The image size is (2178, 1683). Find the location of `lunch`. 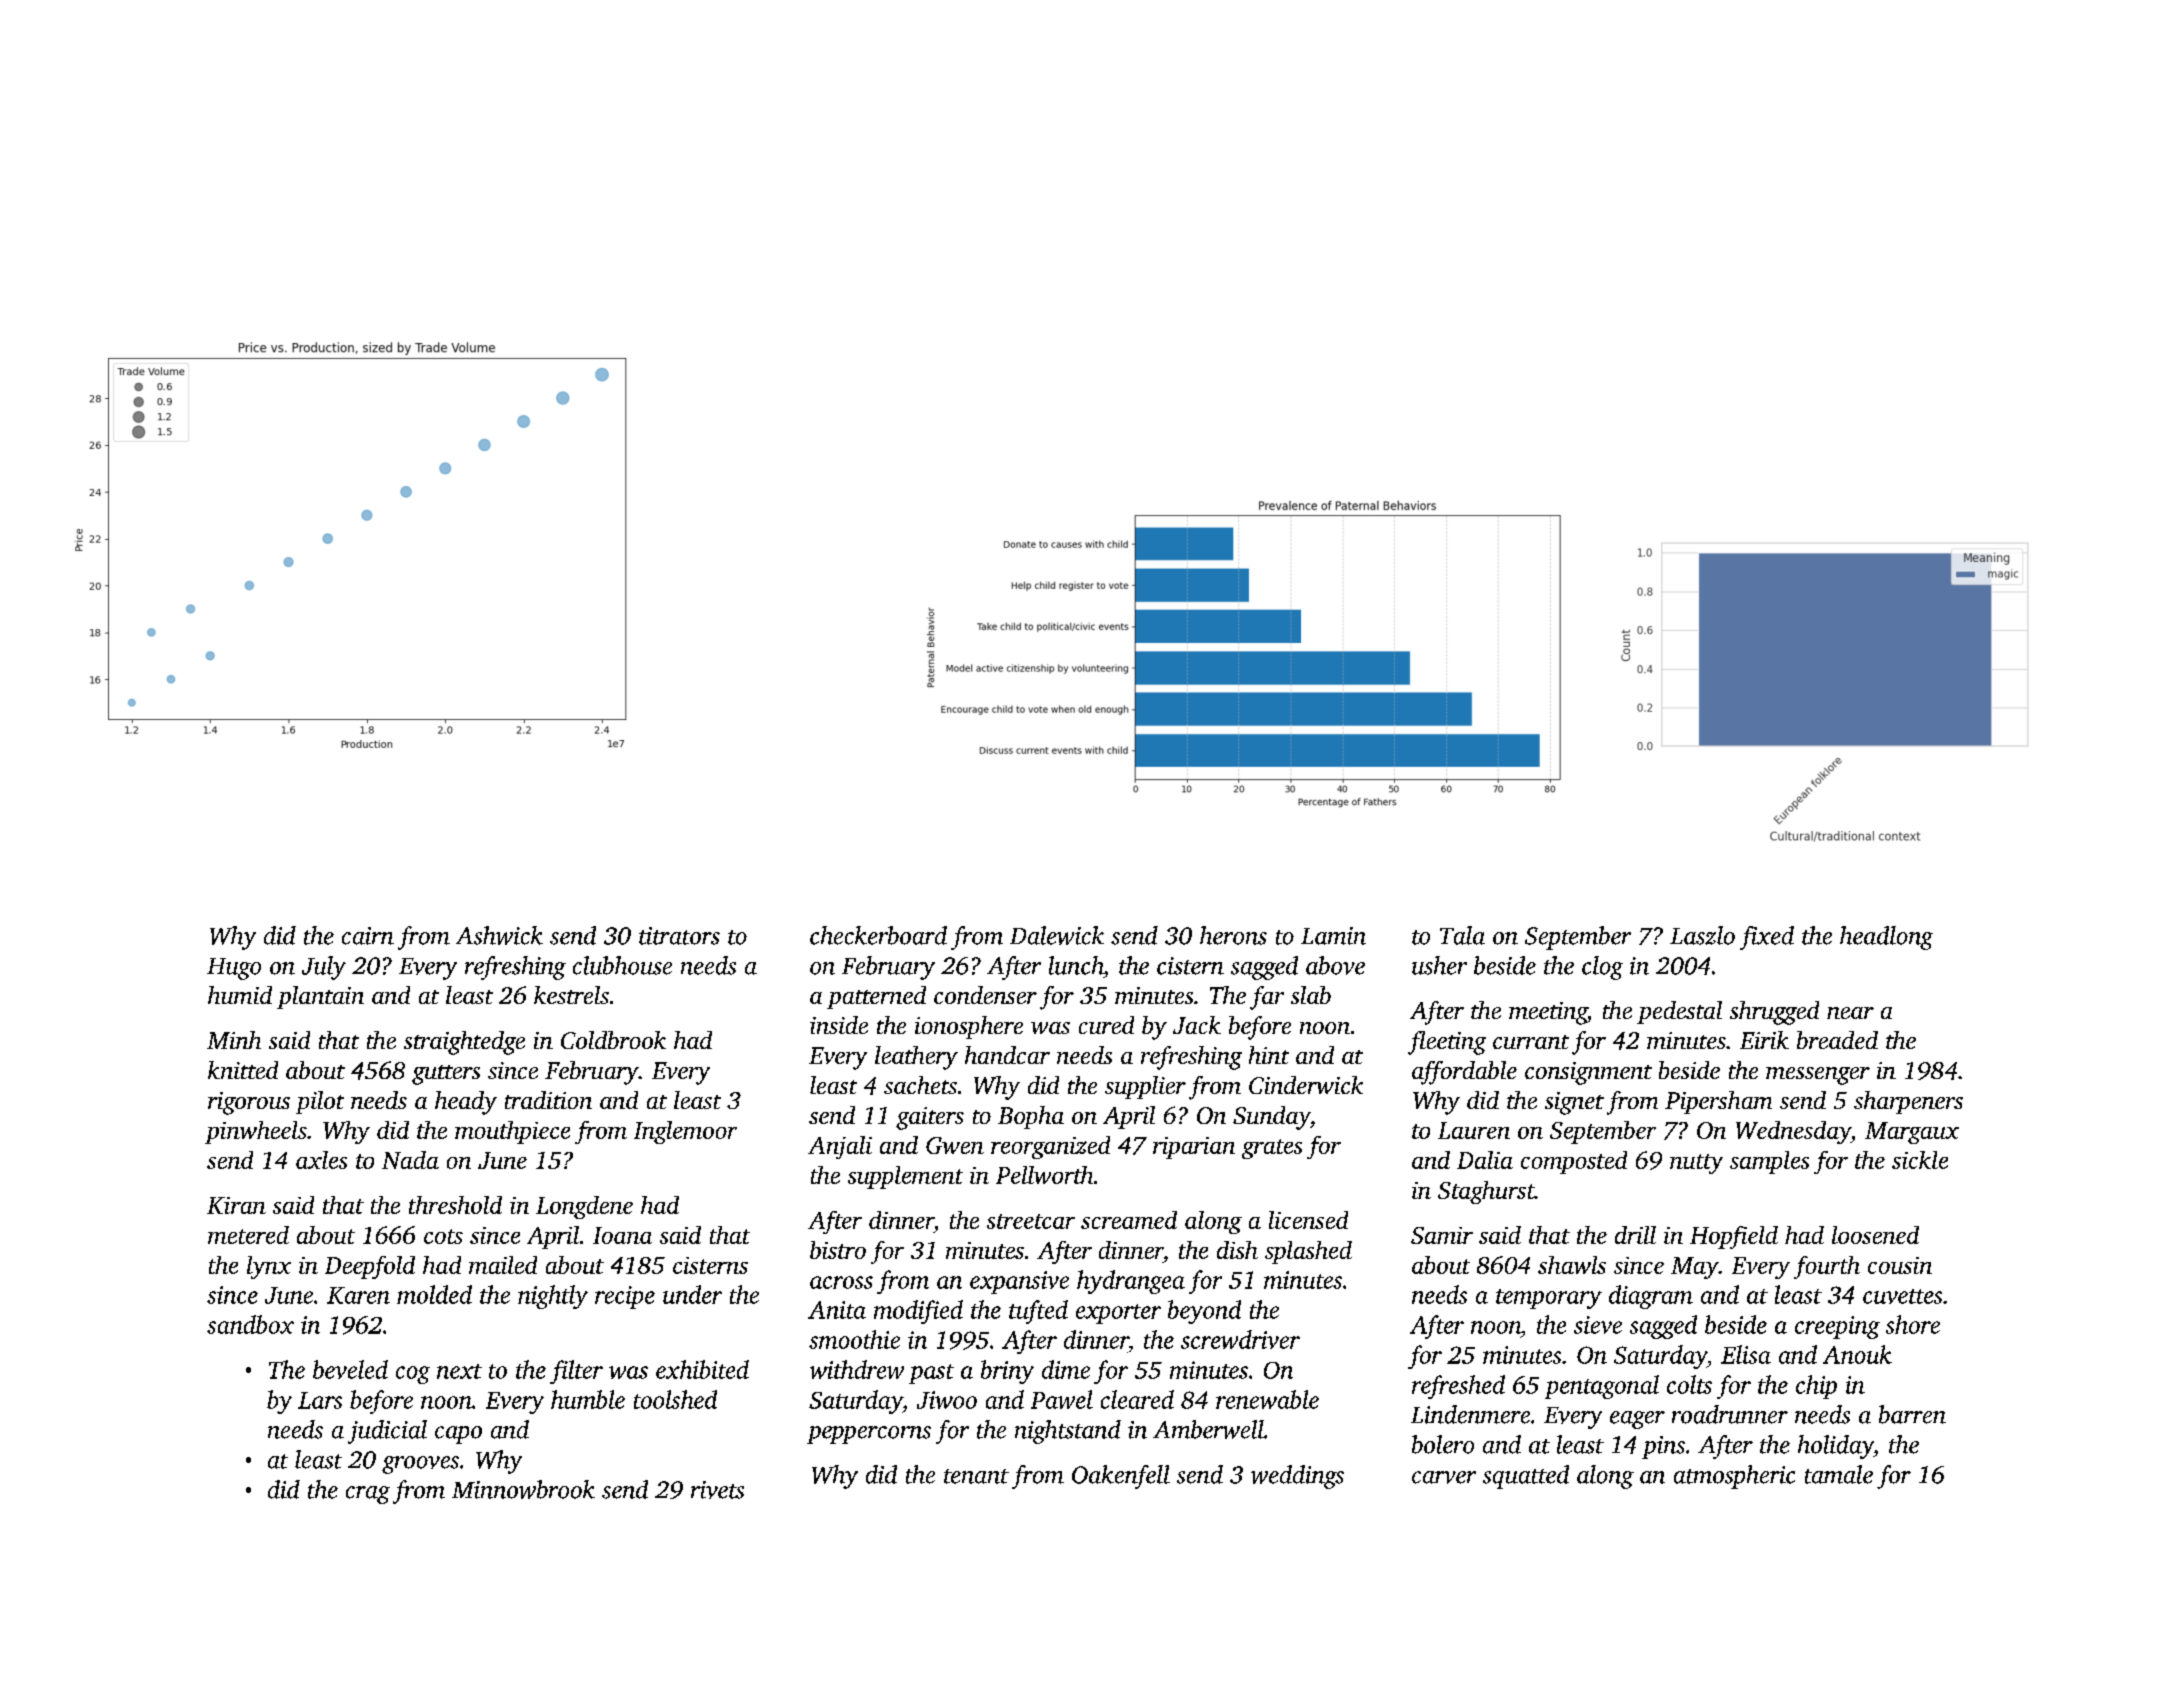

lunch is located at coordinates (1076, 965).
